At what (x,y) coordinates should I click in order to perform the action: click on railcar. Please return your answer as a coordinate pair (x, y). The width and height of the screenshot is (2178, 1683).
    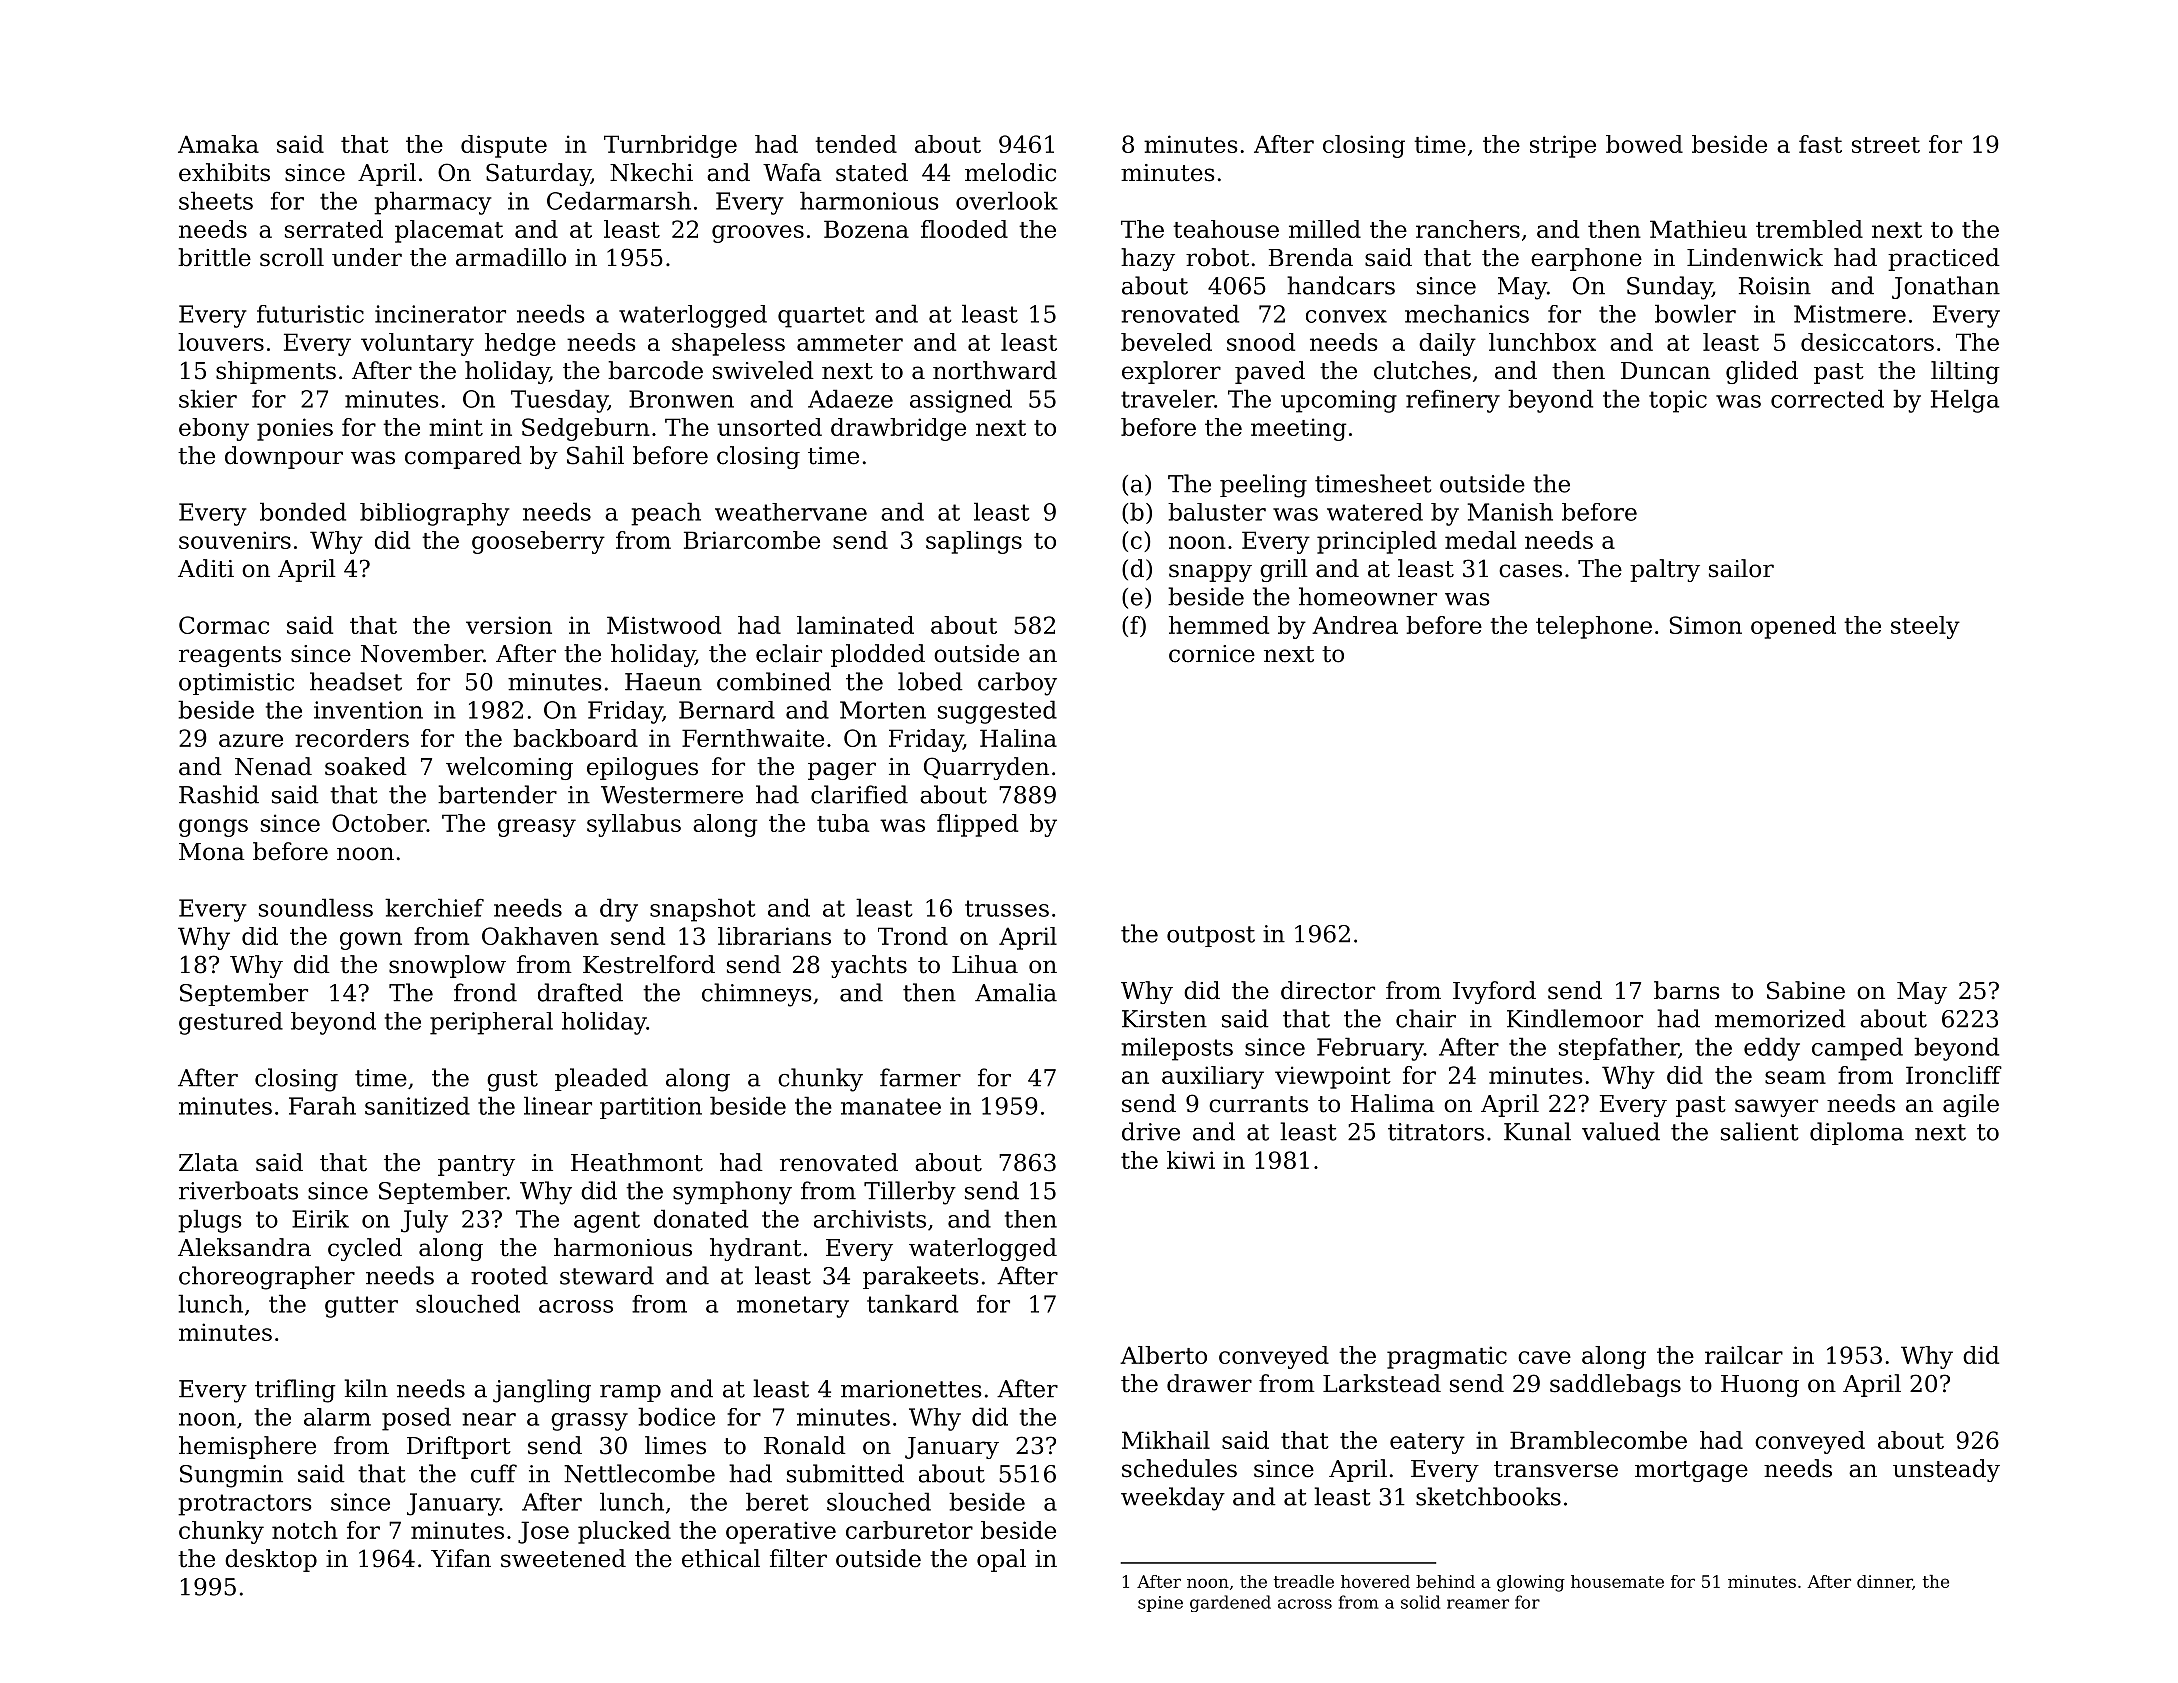
    Looking at the image, I should click on (1744, 1355).
